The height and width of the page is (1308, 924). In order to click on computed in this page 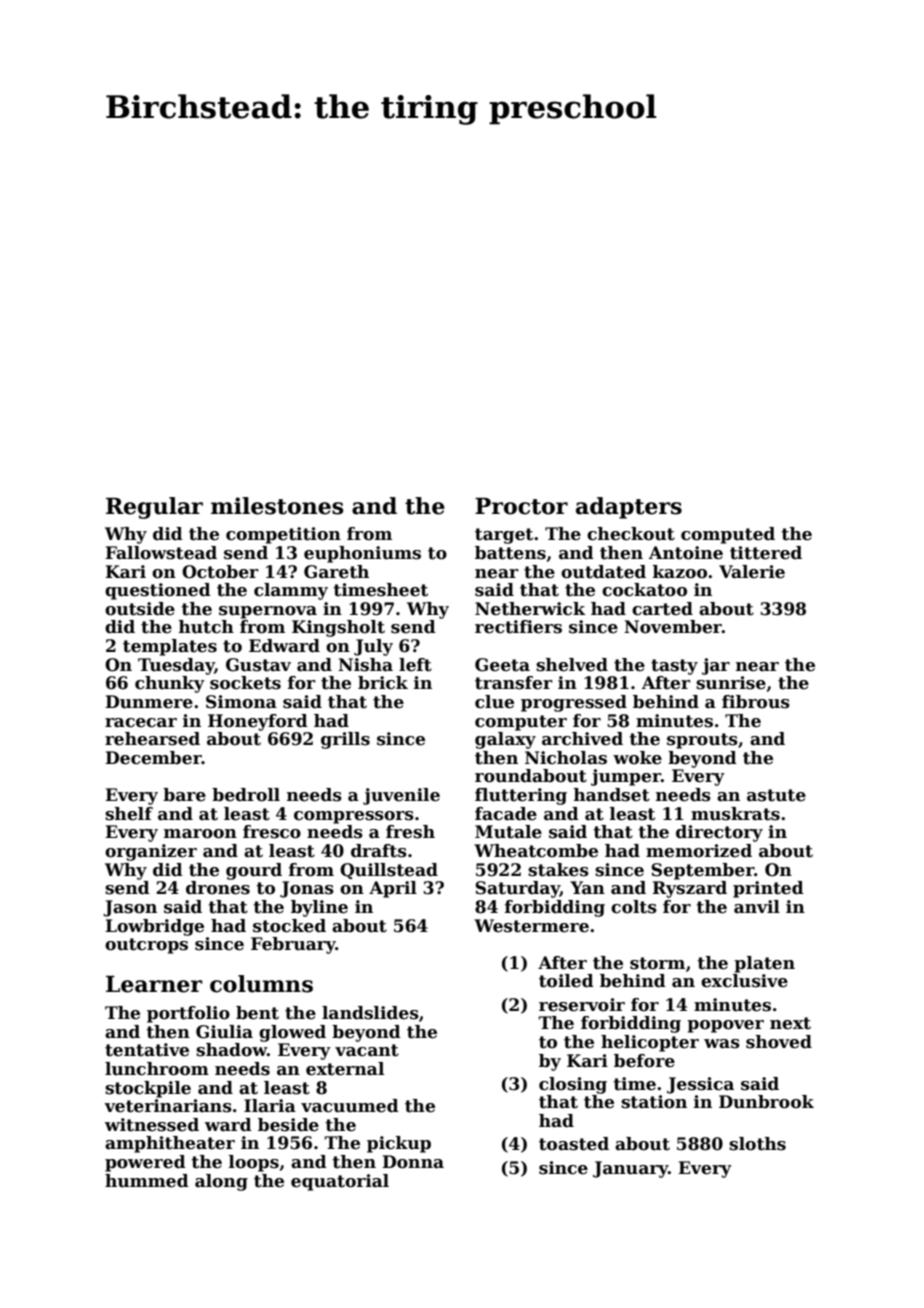, I will do `click(728, 535)`.
